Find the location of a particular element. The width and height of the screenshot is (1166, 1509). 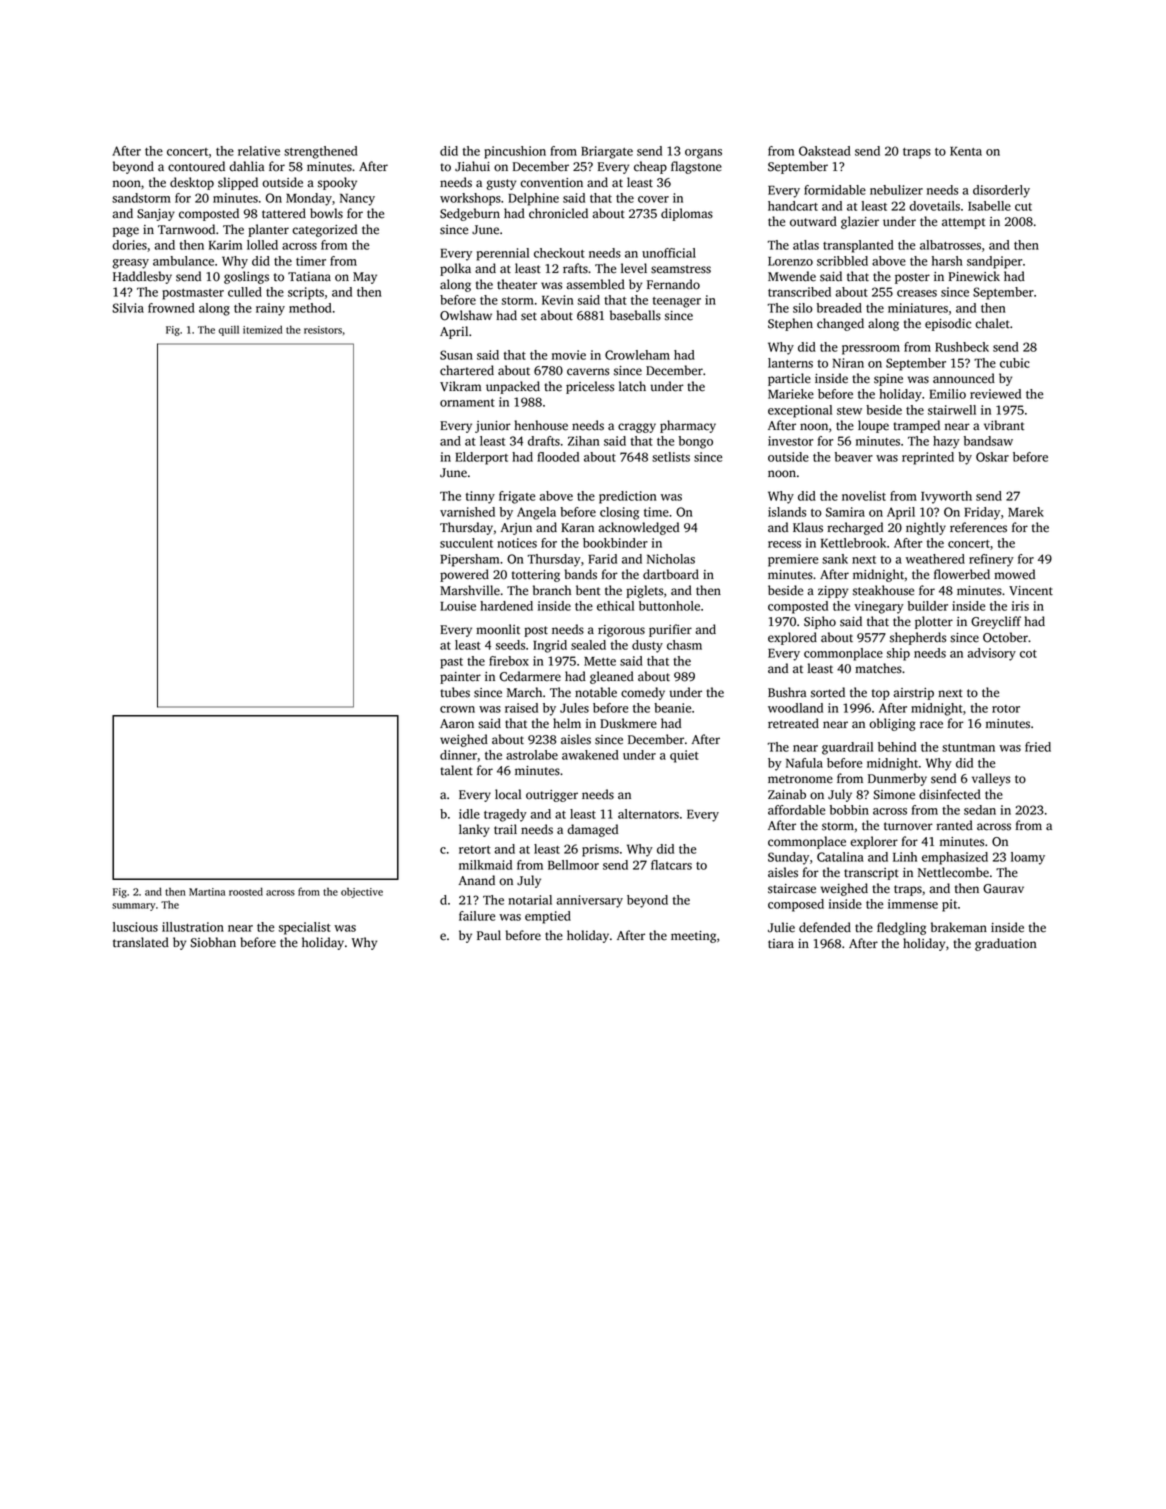

sank is located at coordinates (835, 559).
